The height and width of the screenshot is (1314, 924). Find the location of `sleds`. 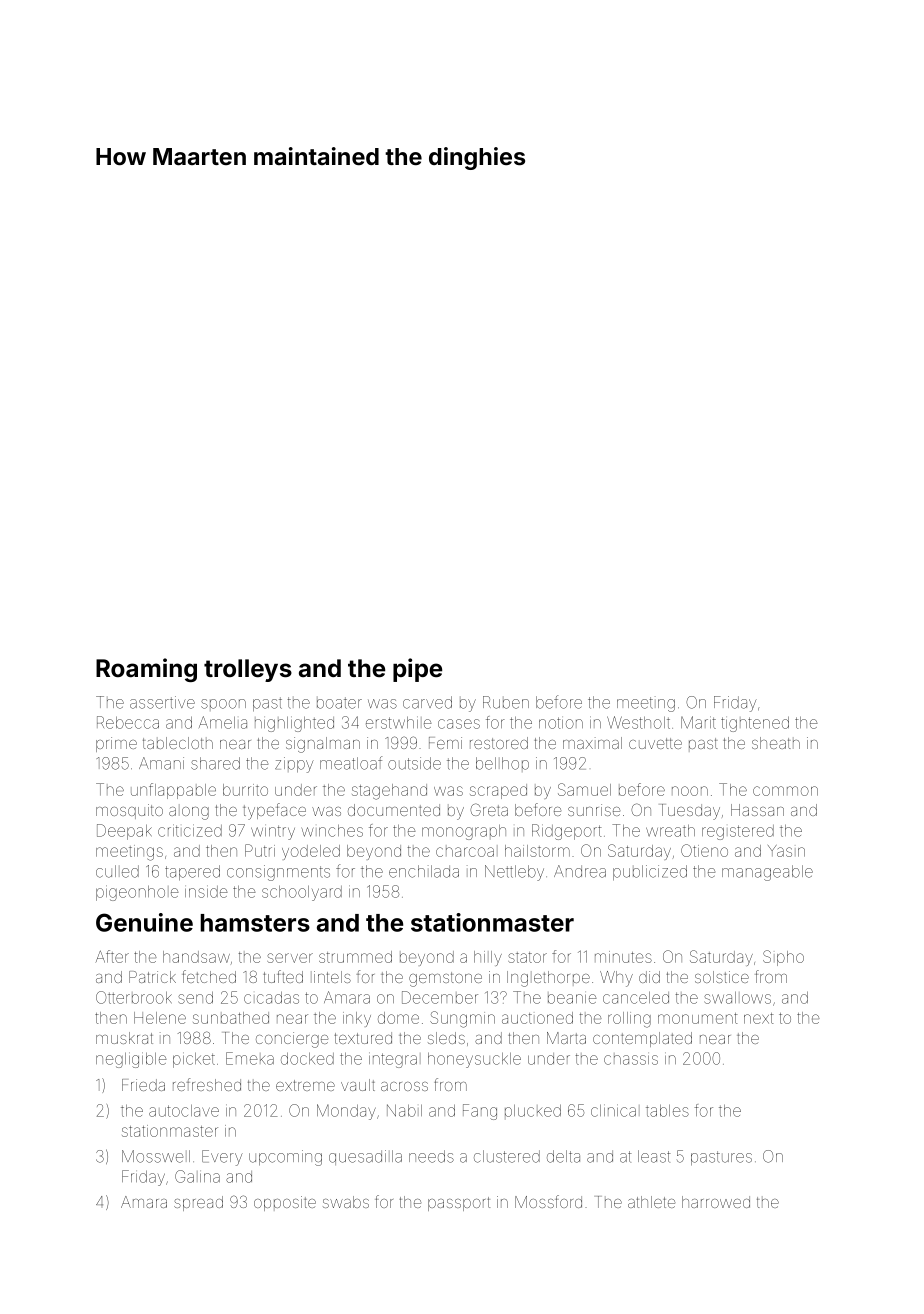

sleds is located at coordinates (446, 1038).
